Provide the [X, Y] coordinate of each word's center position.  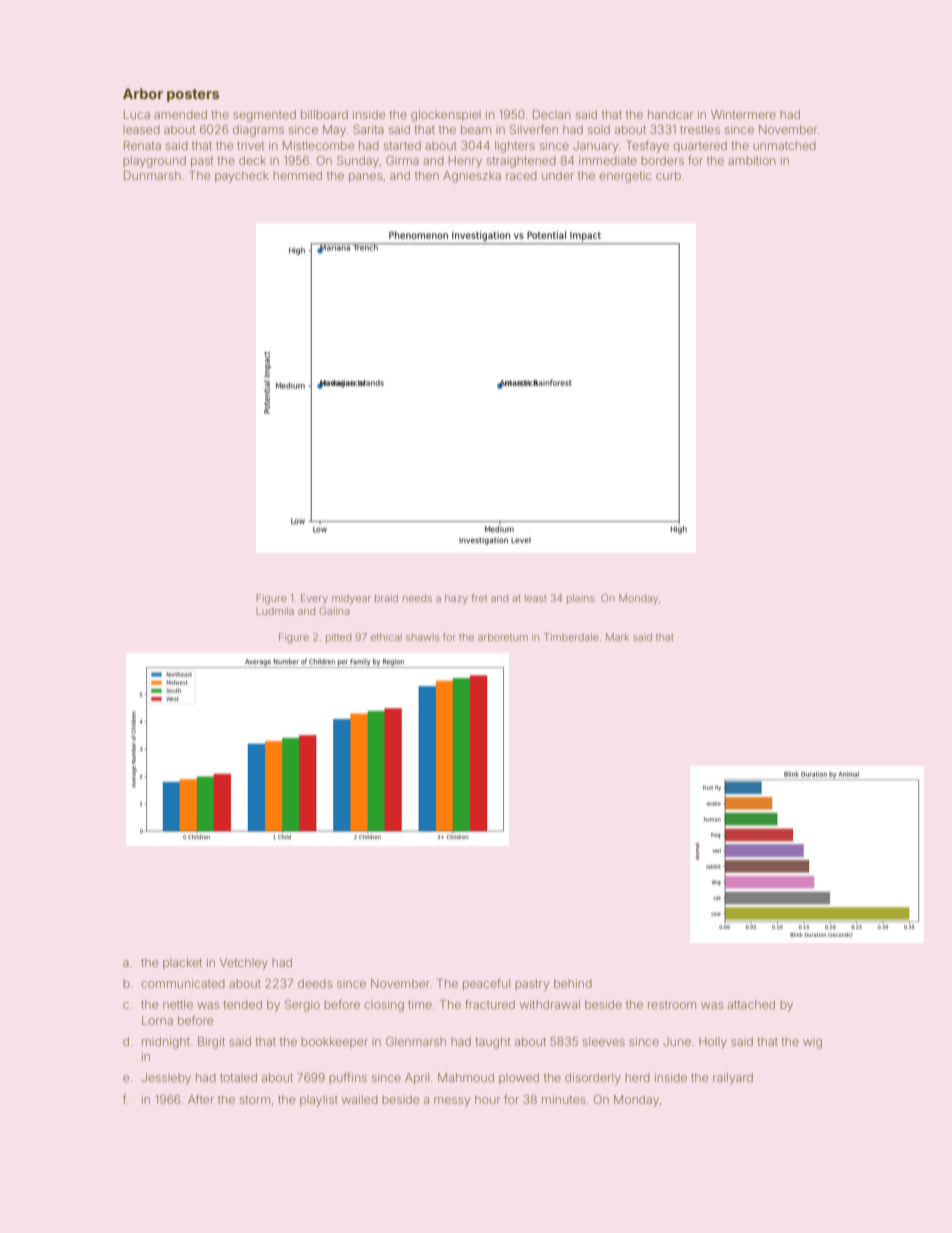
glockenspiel [446, 116]
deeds [315, 983]
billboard [324, 114]
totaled [238, 1077]
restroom [672, 1005]
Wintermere [743, 114]
